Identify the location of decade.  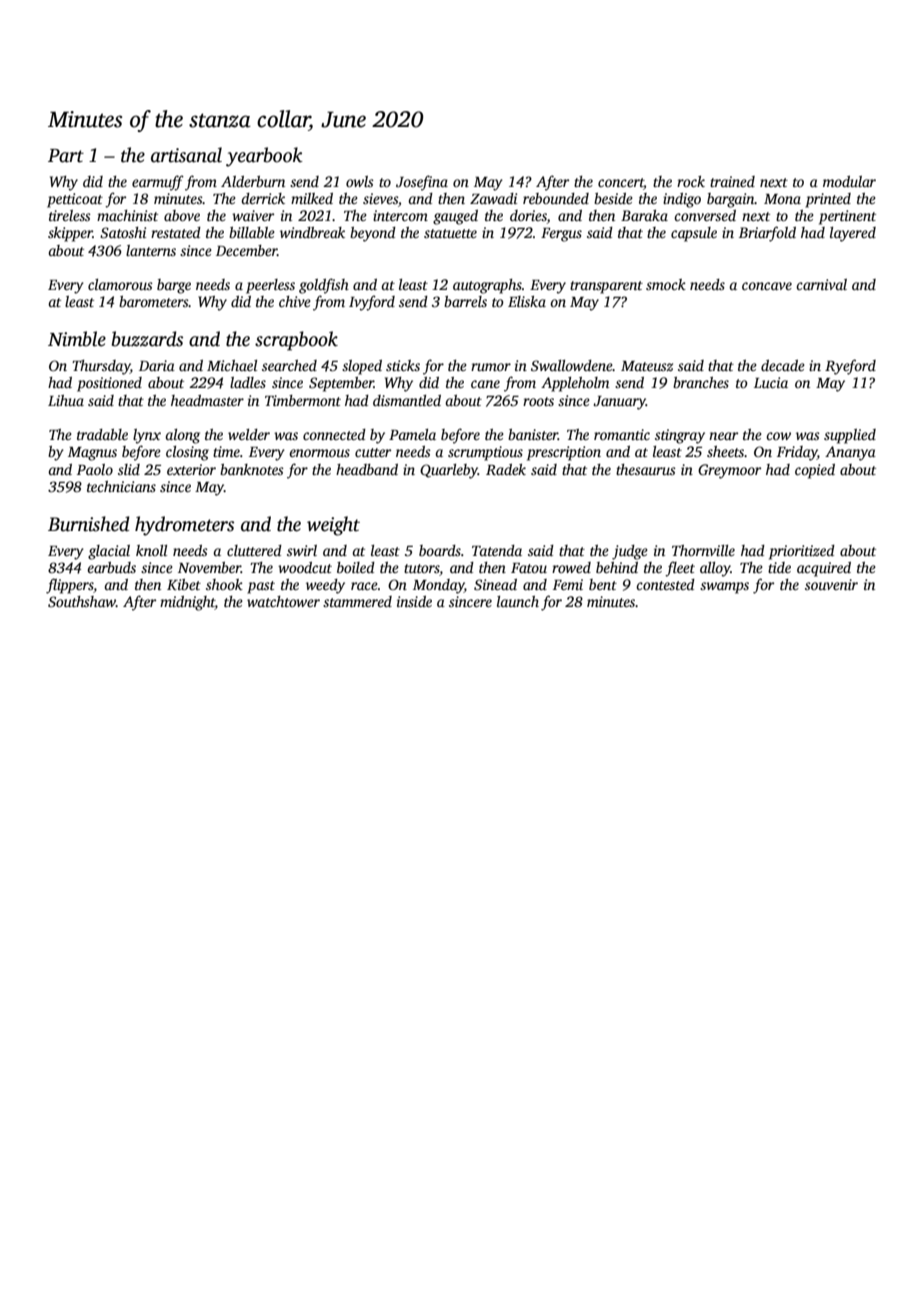
(783, 365).
